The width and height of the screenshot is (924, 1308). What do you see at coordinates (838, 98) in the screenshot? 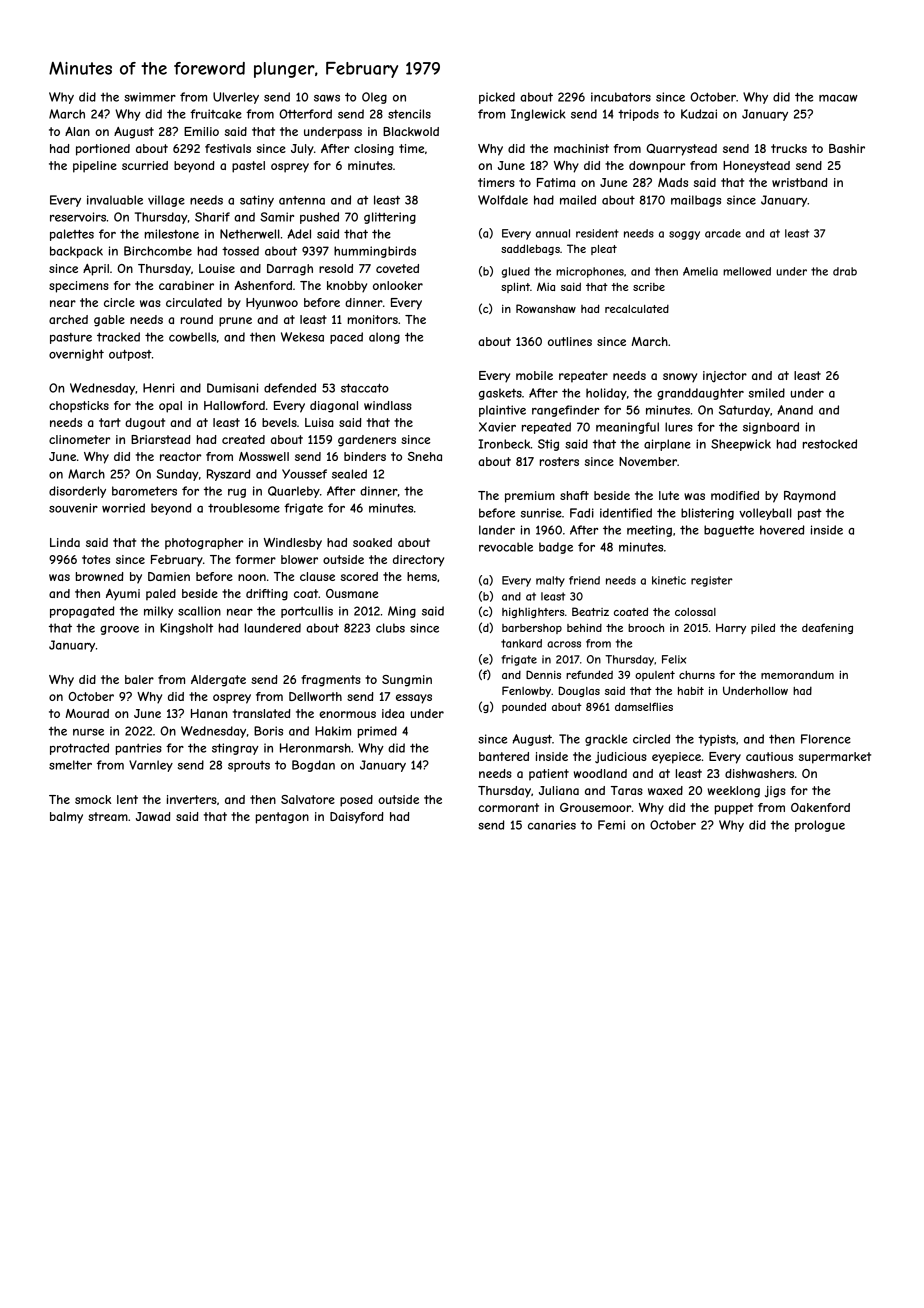
I see `macaw` at bounding box center [838, 98].
